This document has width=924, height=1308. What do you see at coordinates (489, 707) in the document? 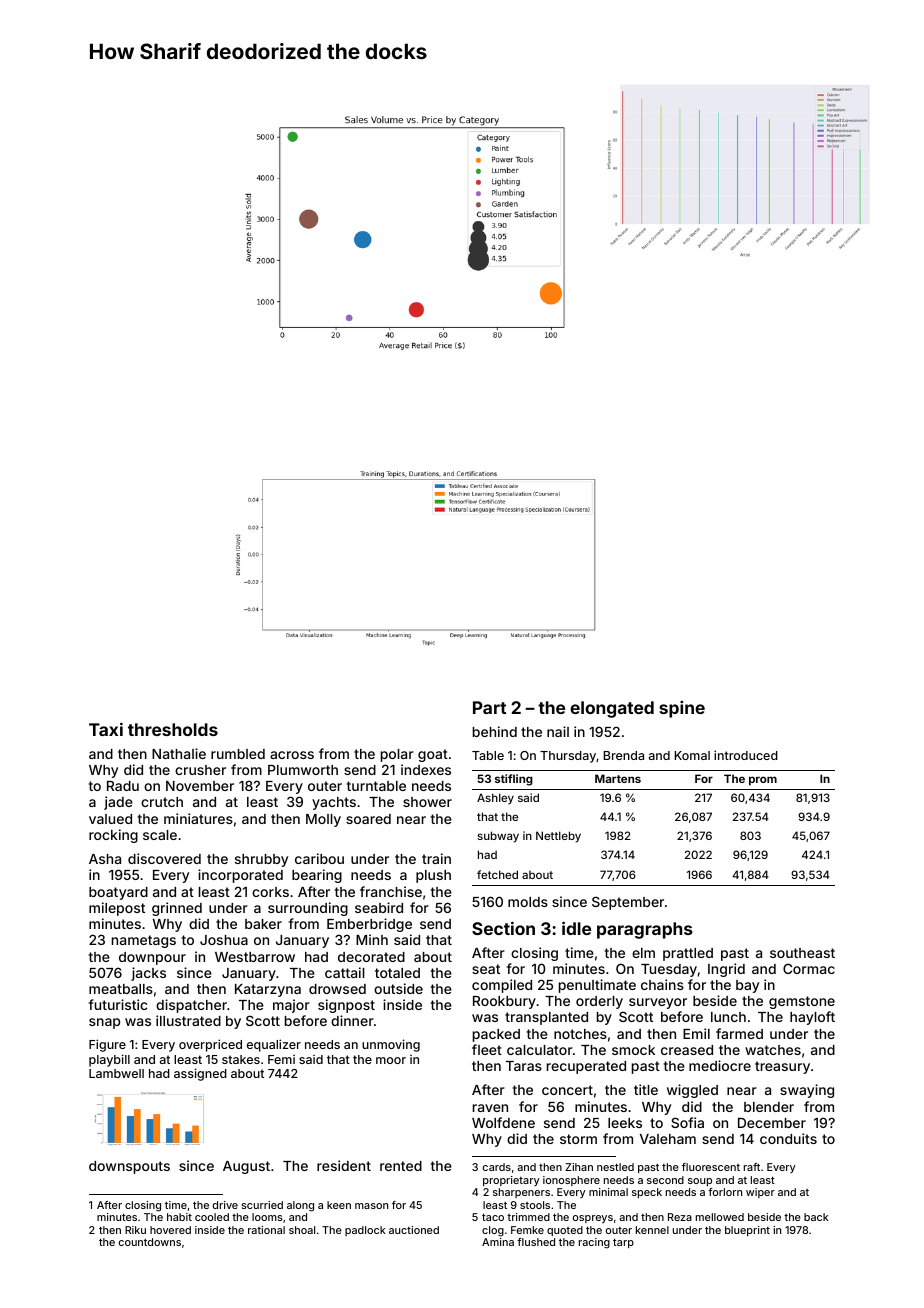
I see `Part` at bounding box center [489, 707].
